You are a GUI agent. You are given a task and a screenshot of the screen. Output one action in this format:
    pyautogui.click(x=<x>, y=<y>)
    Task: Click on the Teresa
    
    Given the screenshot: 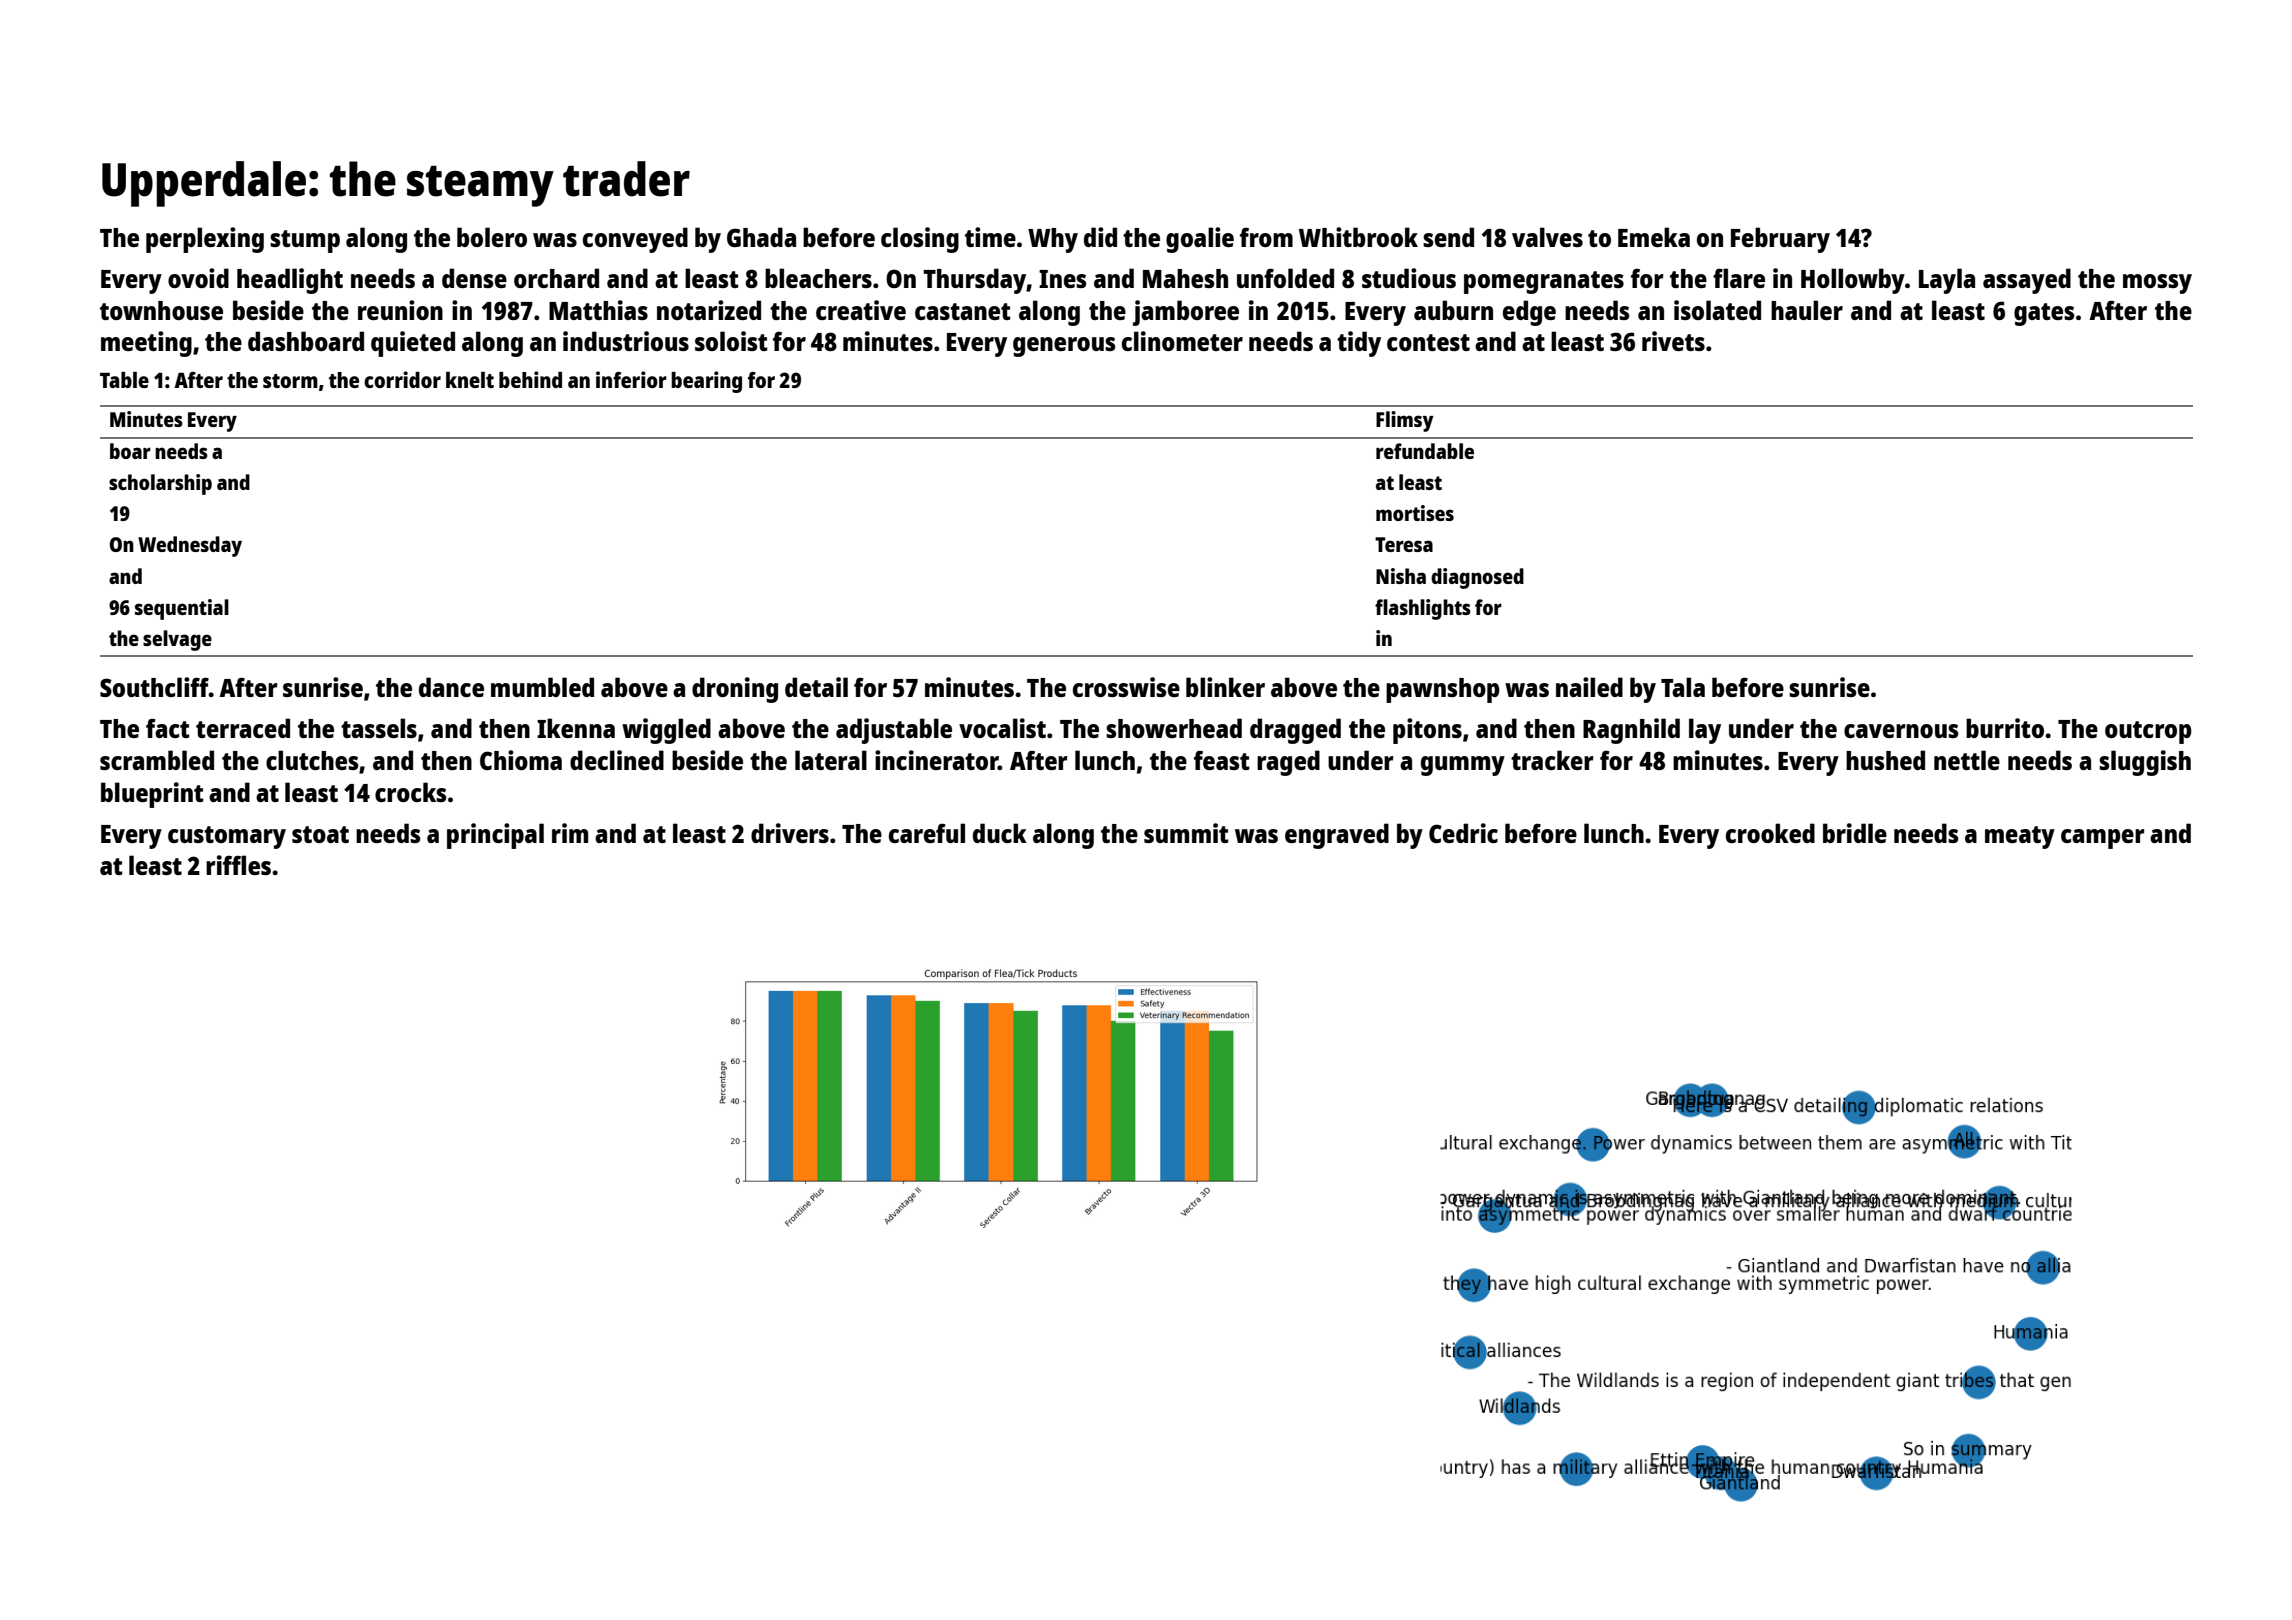 What is the action you would take?
    pyautogui.click(x=1404, y=544)
